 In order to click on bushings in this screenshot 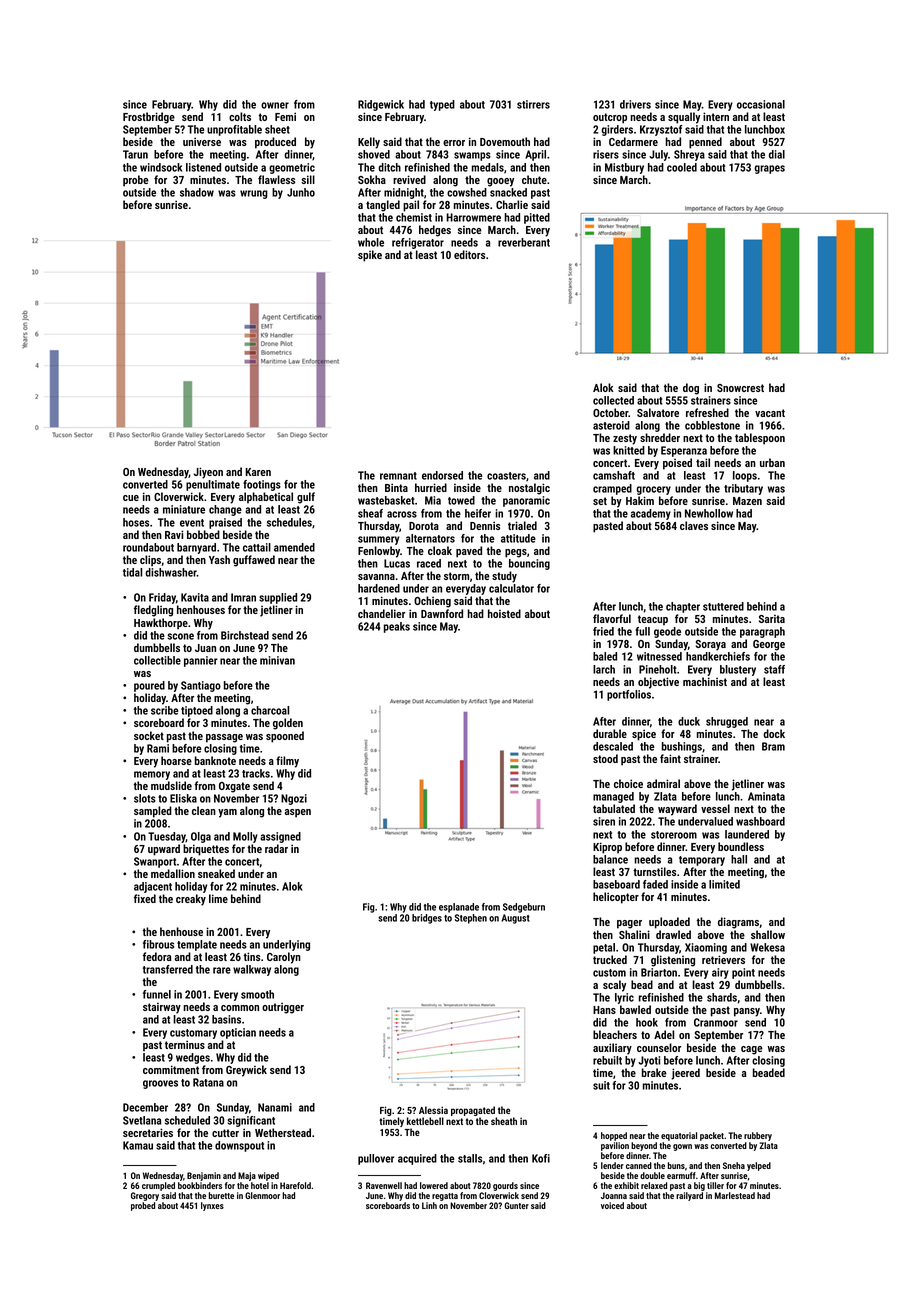, I will do `click(682, 747)`.
